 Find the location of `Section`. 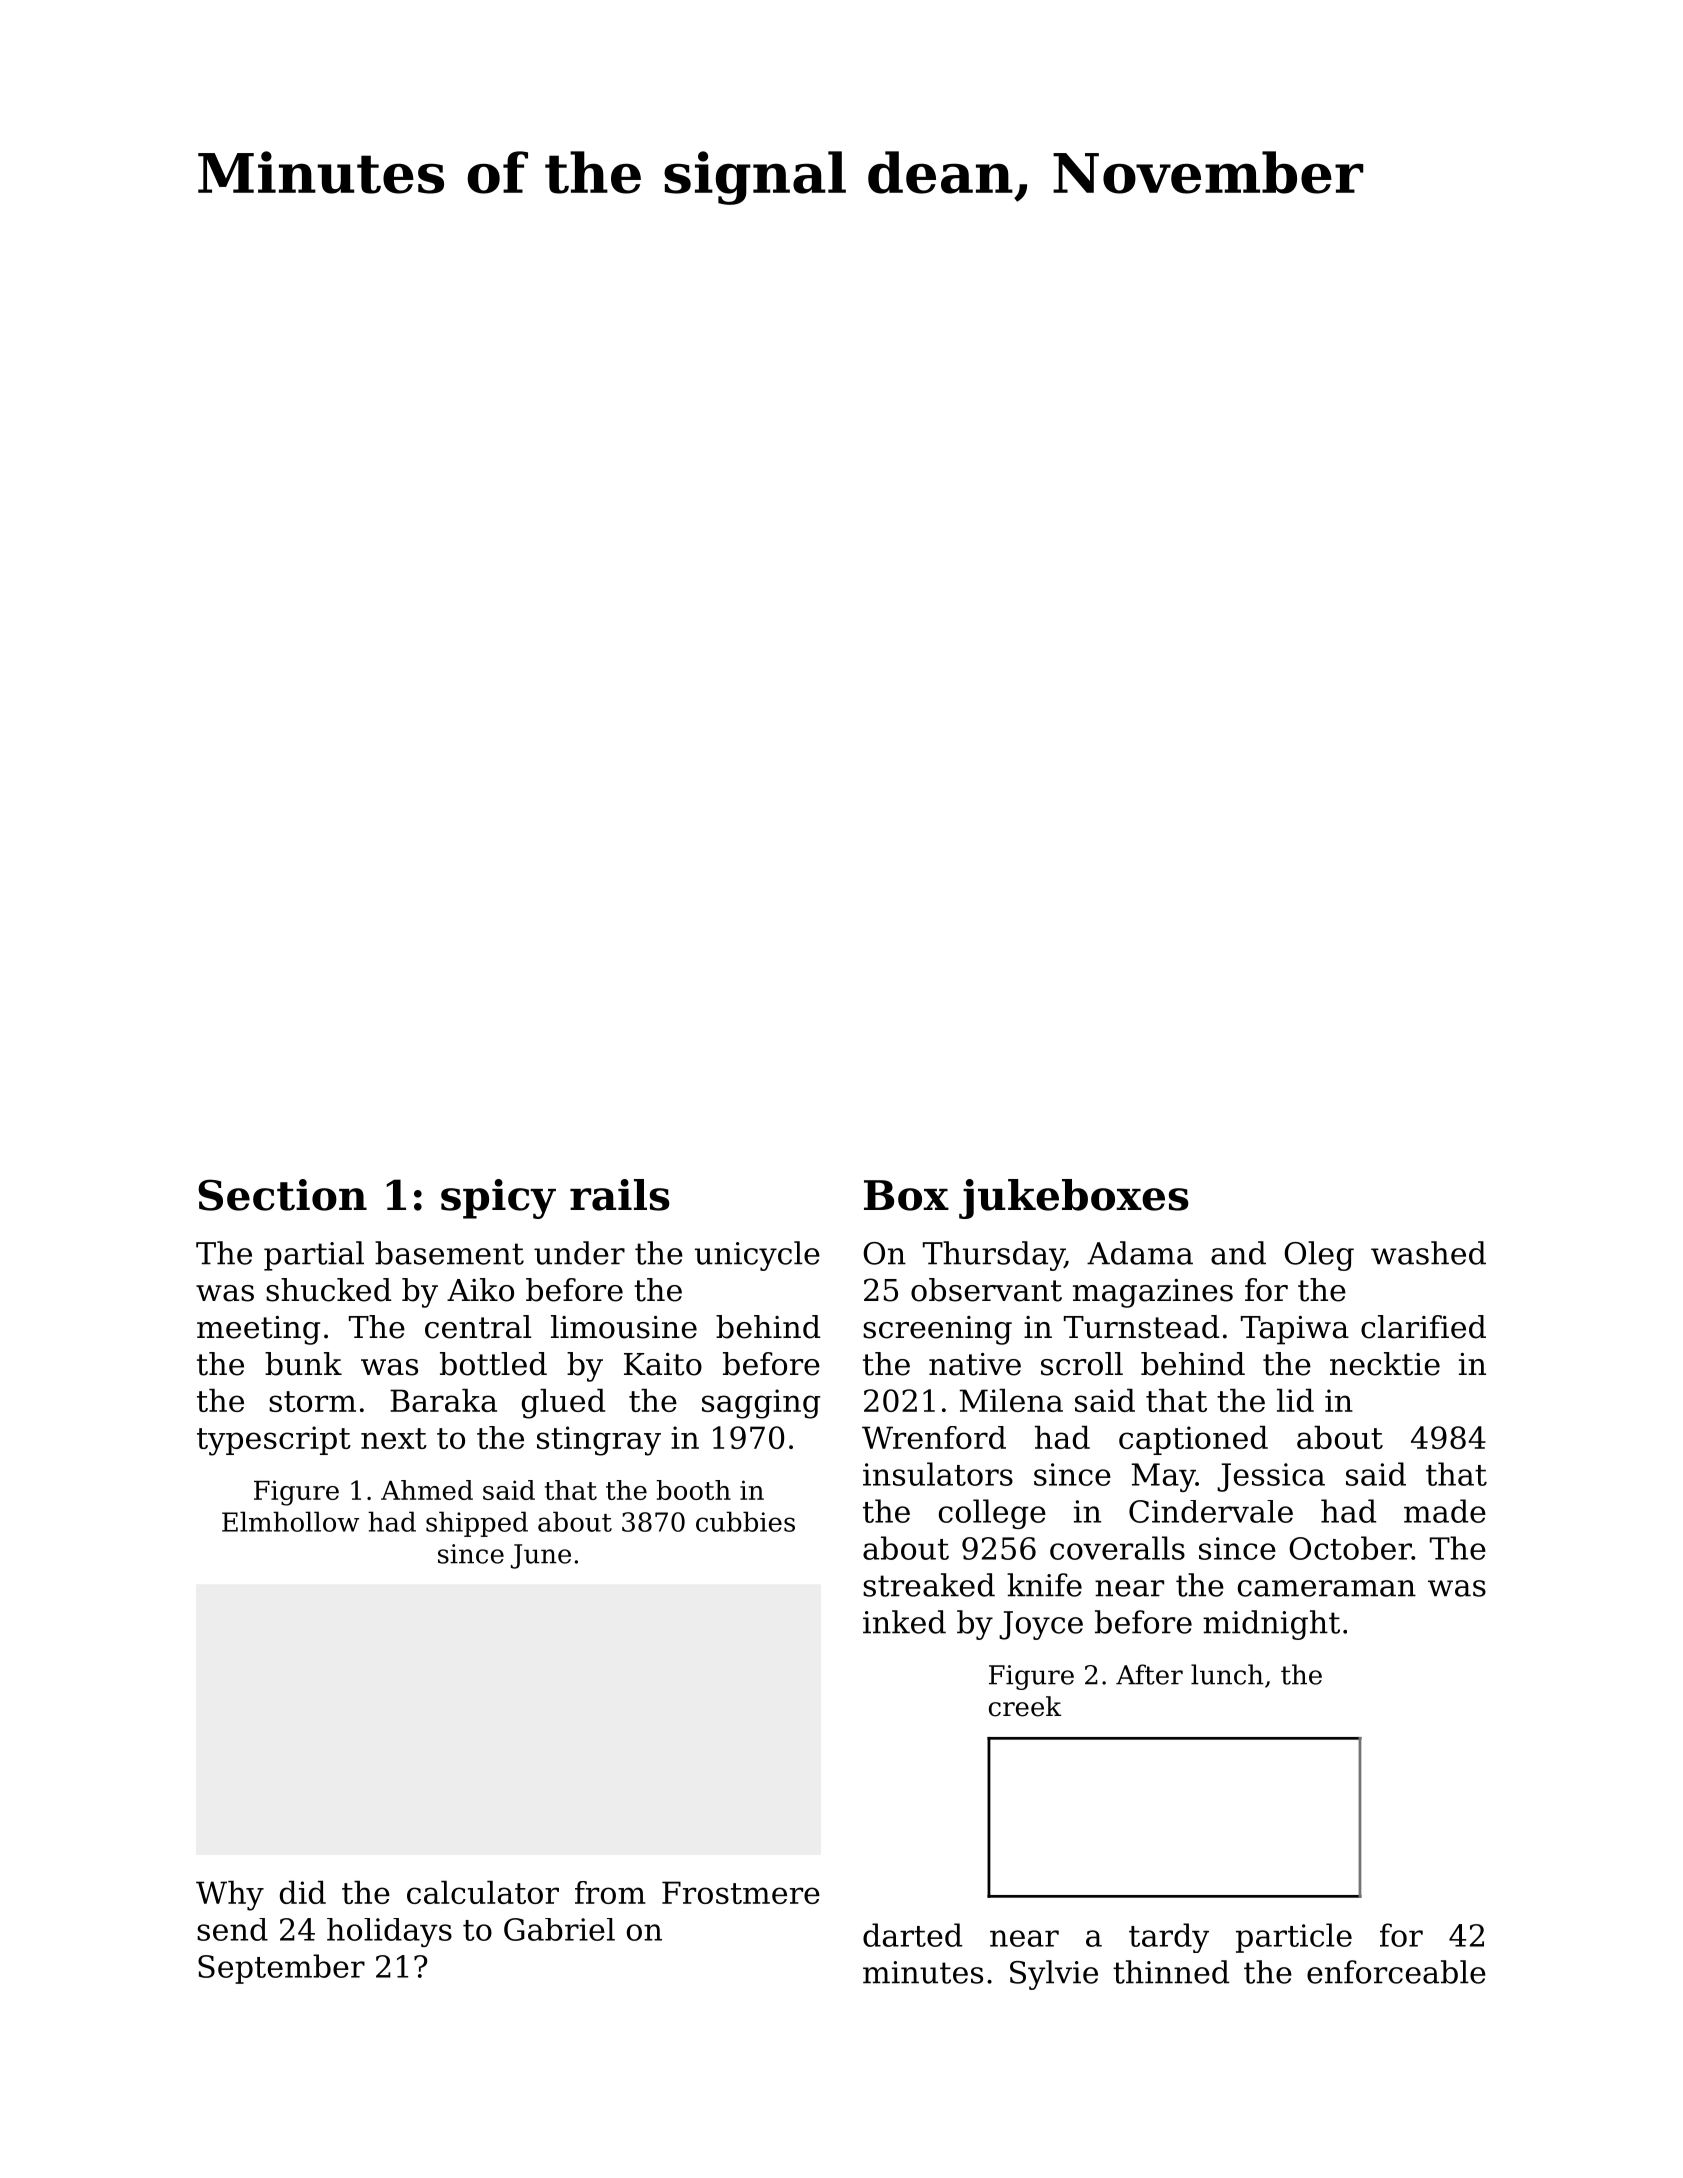

Section is located at coordinates (282, 1195).
